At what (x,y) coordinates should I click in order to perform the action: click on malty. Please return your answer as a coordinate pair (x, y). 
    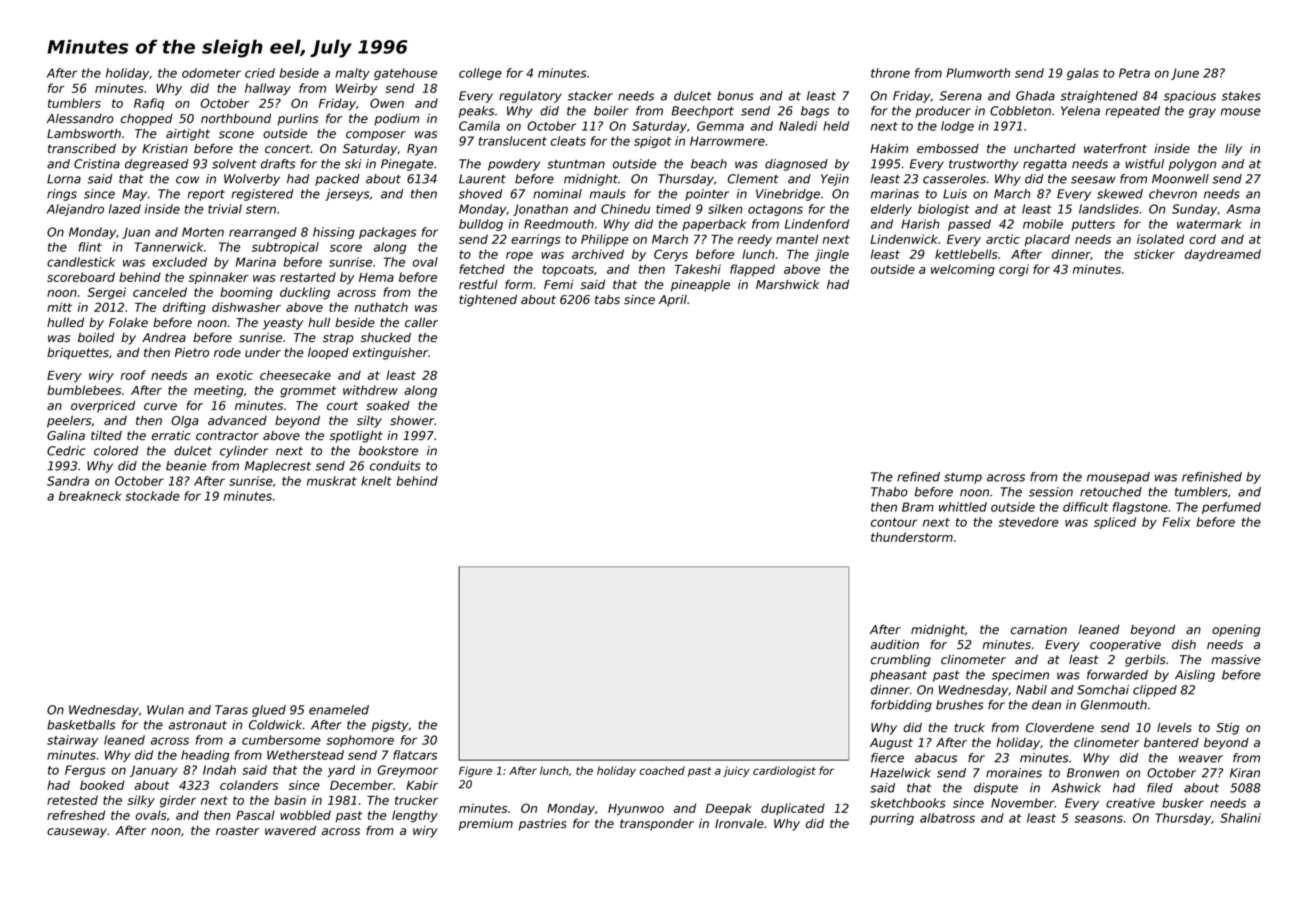
    Looking at the image, I should click on (352, 74).
